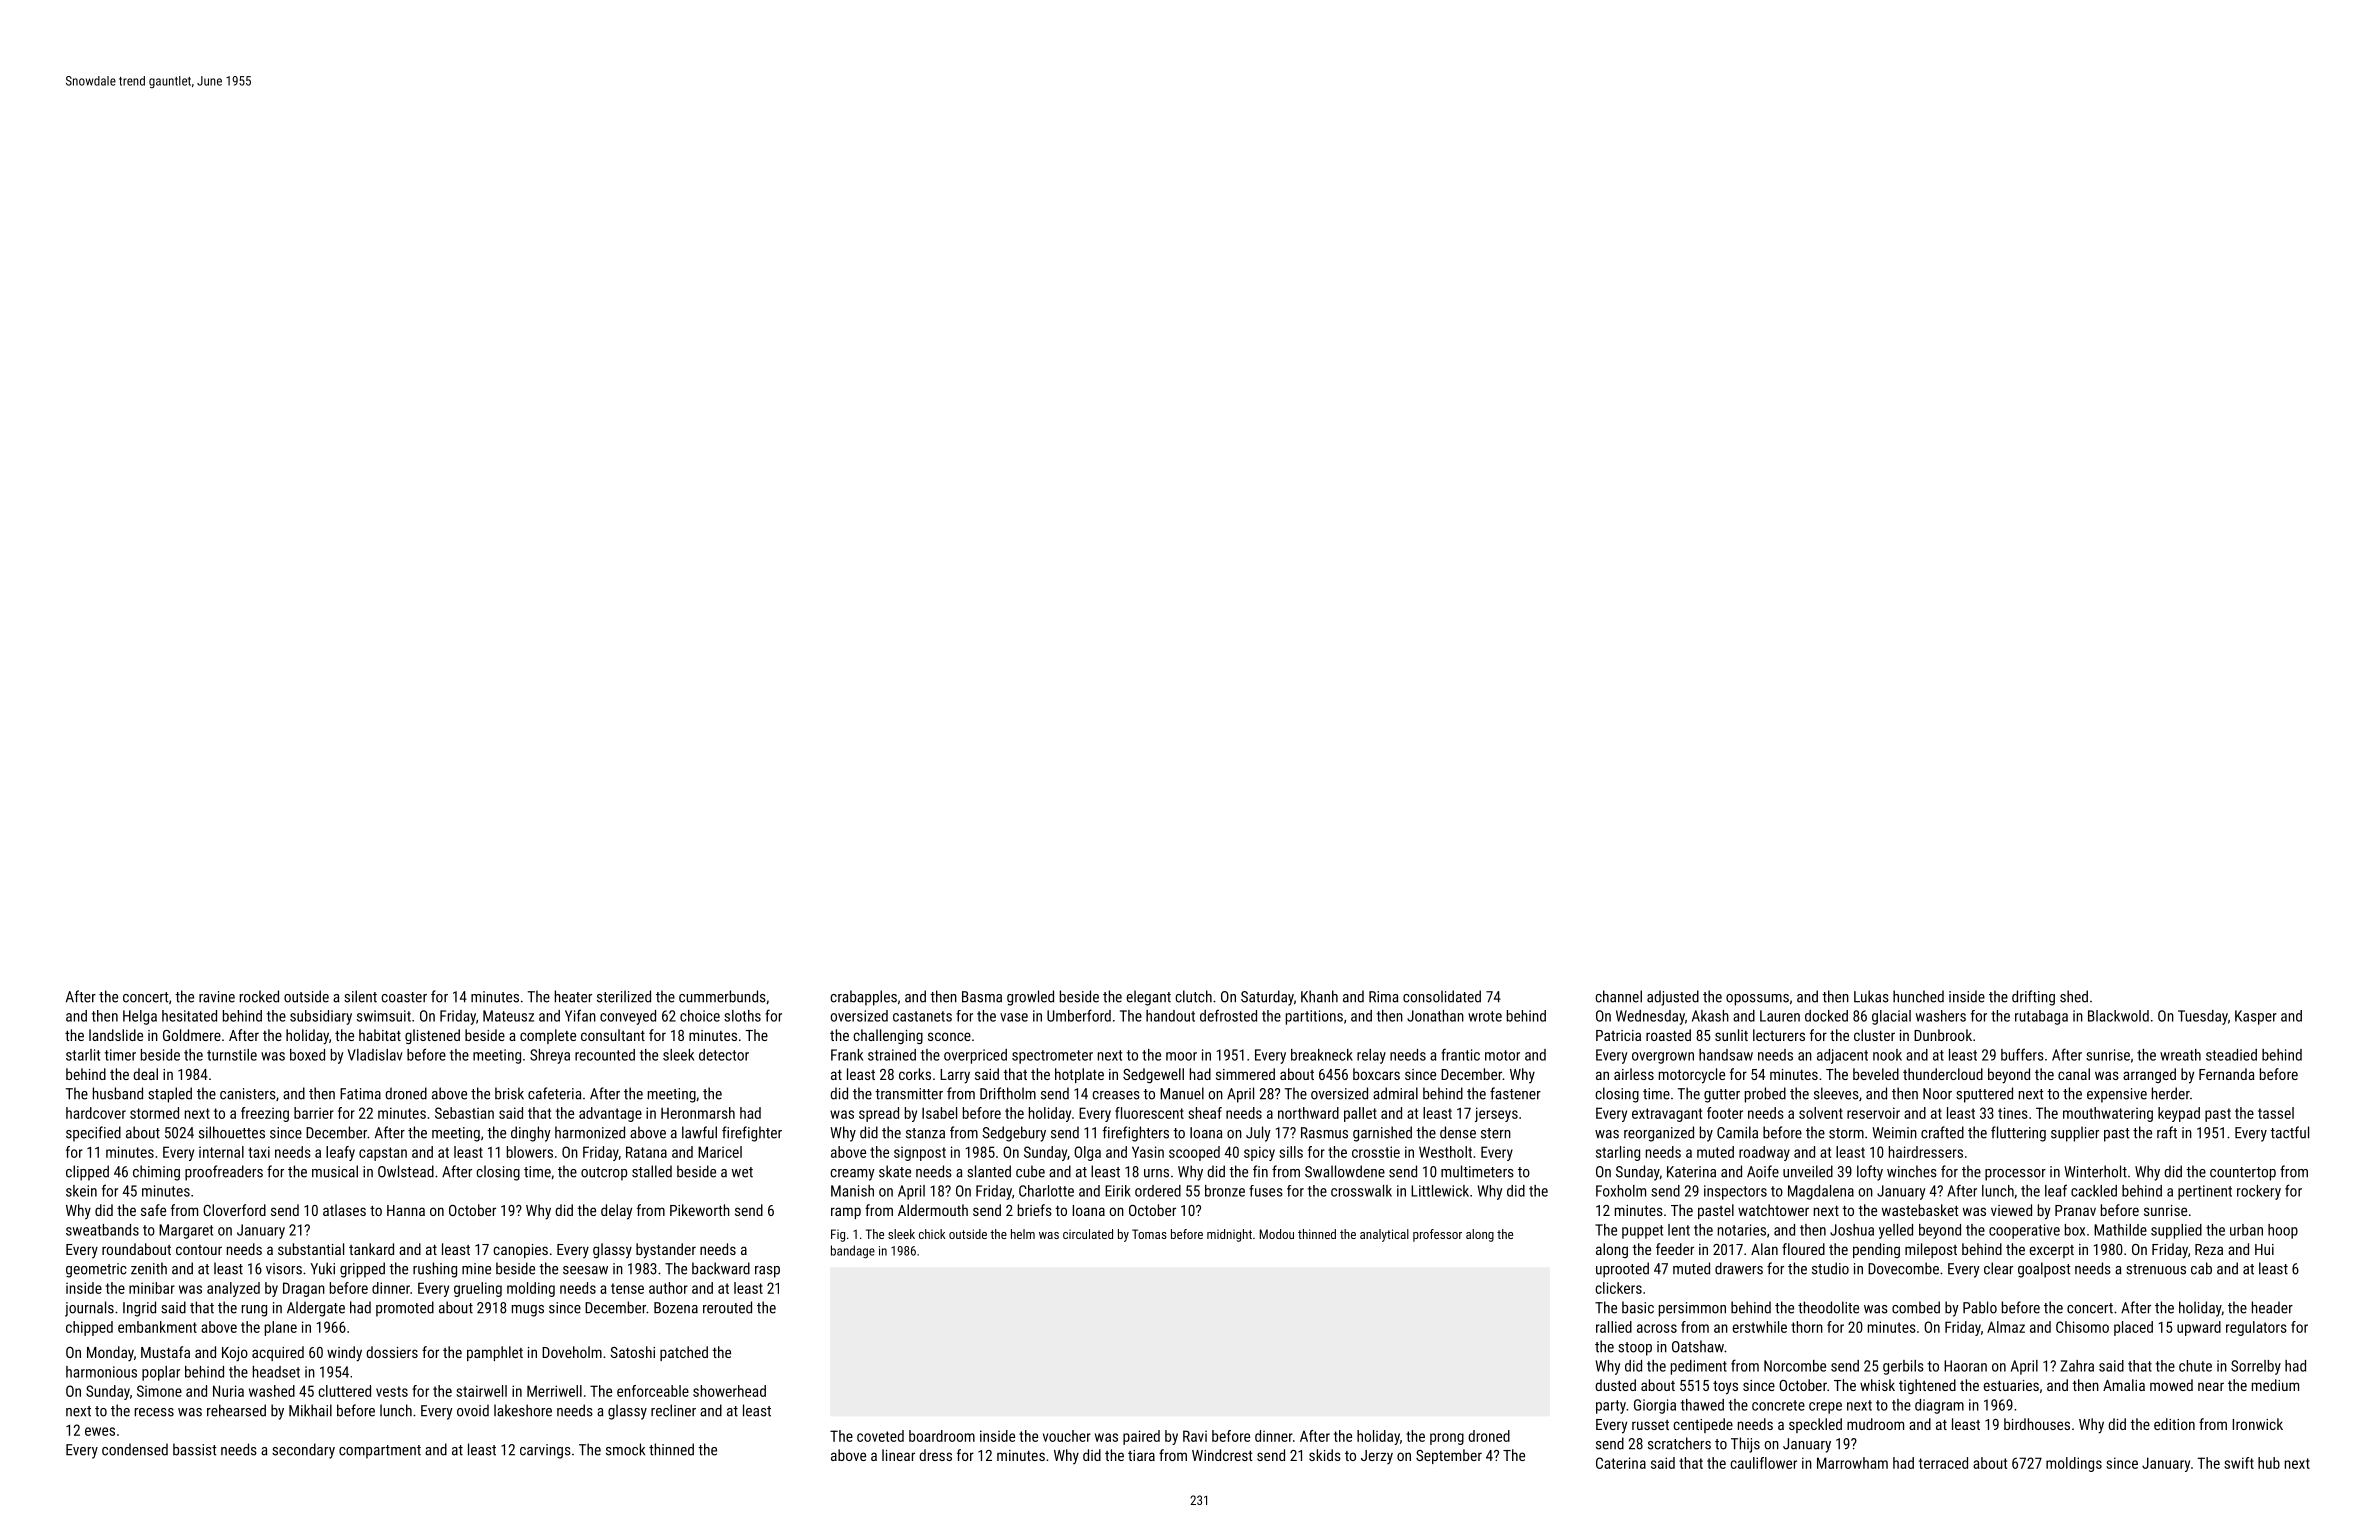 The width and height of the page is (2380, 1540). What do you see at coordinates (1871, 996) in the page?
I see `Lukas` at bounding box center [1871, 996].
